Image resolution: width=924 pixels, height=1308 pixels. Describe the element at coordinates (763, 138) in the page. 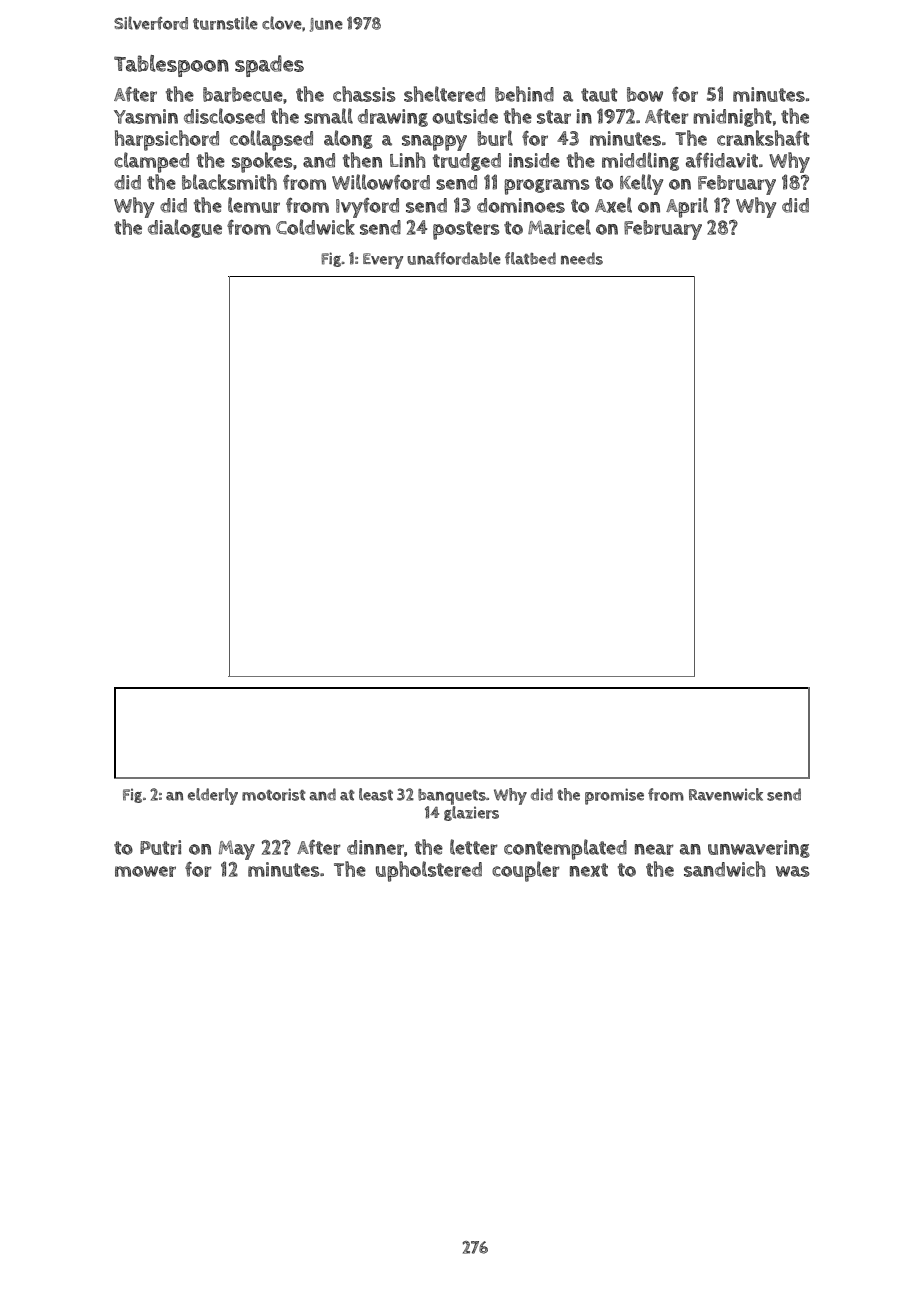

I see `crankshaft` at that location.
